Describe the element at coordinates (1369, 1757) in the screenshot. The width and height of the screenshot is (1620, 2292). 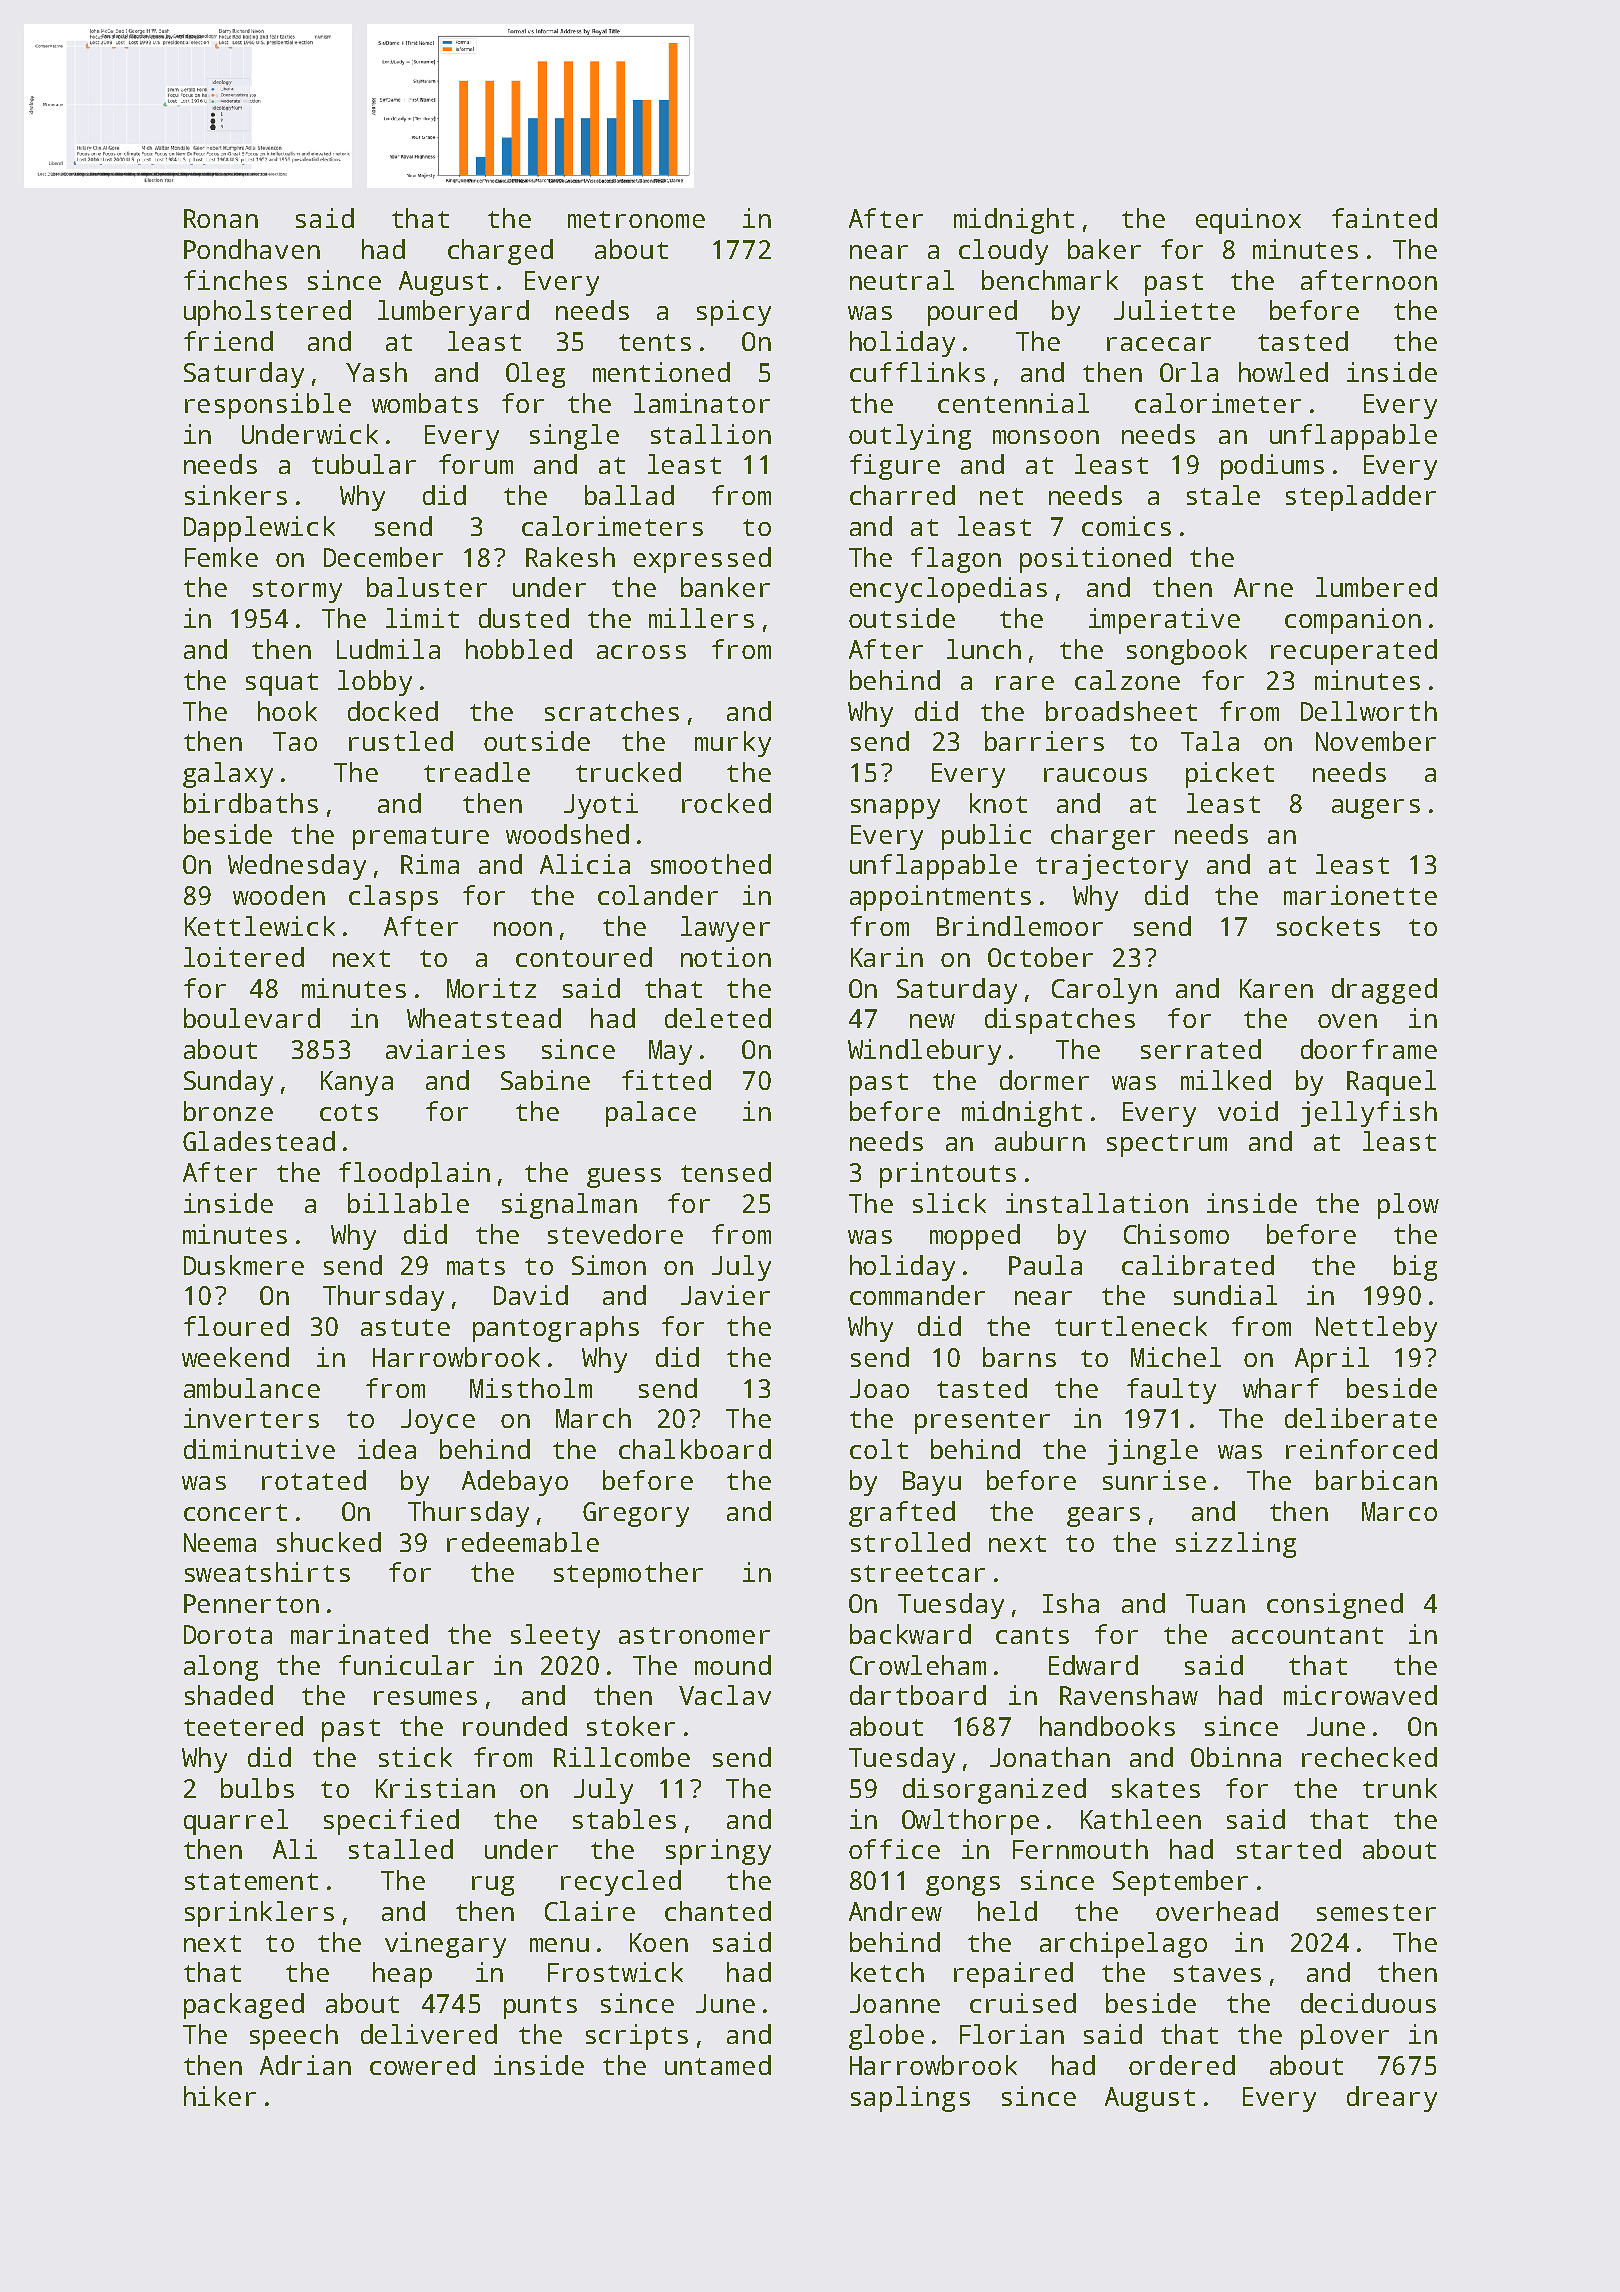
I see `rechecked` at that location.
